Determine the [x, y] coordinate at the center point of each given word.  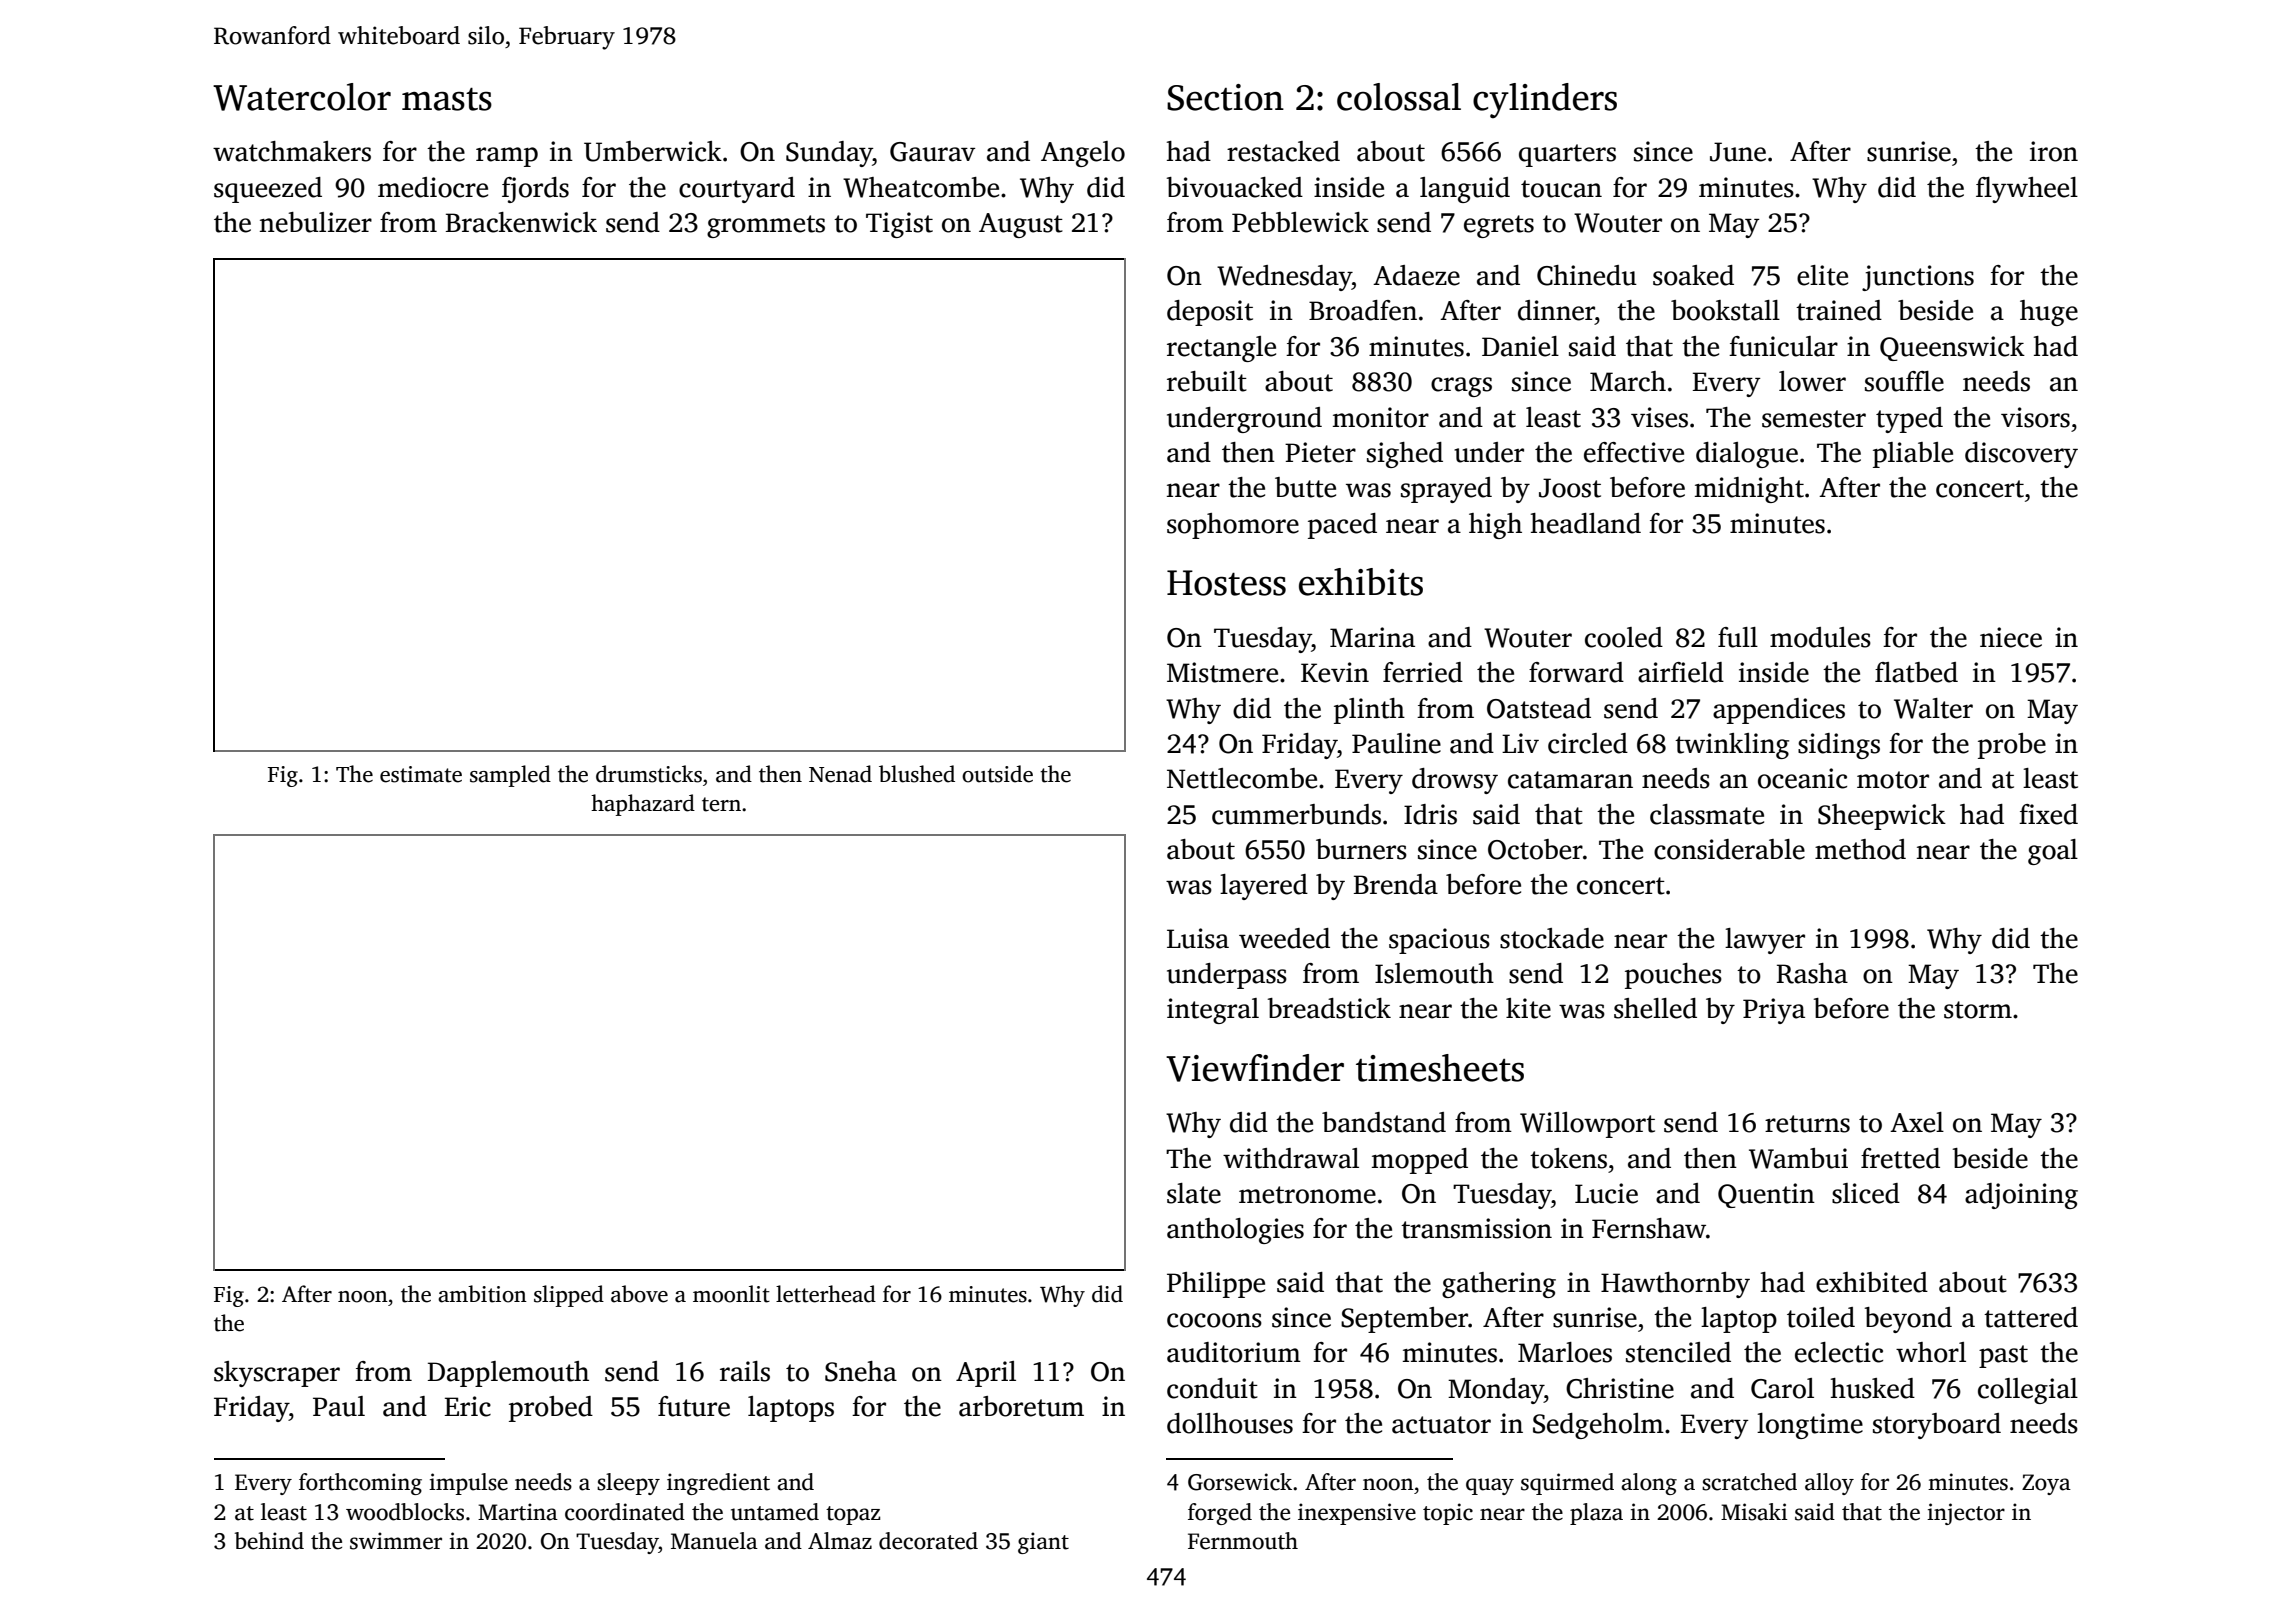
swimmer [396, 1541]
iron [2054, 151]
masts [447, 99]
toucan [1561, 189]
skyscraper [277, 1374]
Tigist [899, 225]
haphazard [643, 805]
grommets [766, 226]
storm [1978, 1010]
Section [1225, 97]
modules [1820, 637]
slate [1194, 1193]
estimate [421, 774]
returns [1807, 1124]
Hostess [1226, 583]
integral [1213, 1011]
